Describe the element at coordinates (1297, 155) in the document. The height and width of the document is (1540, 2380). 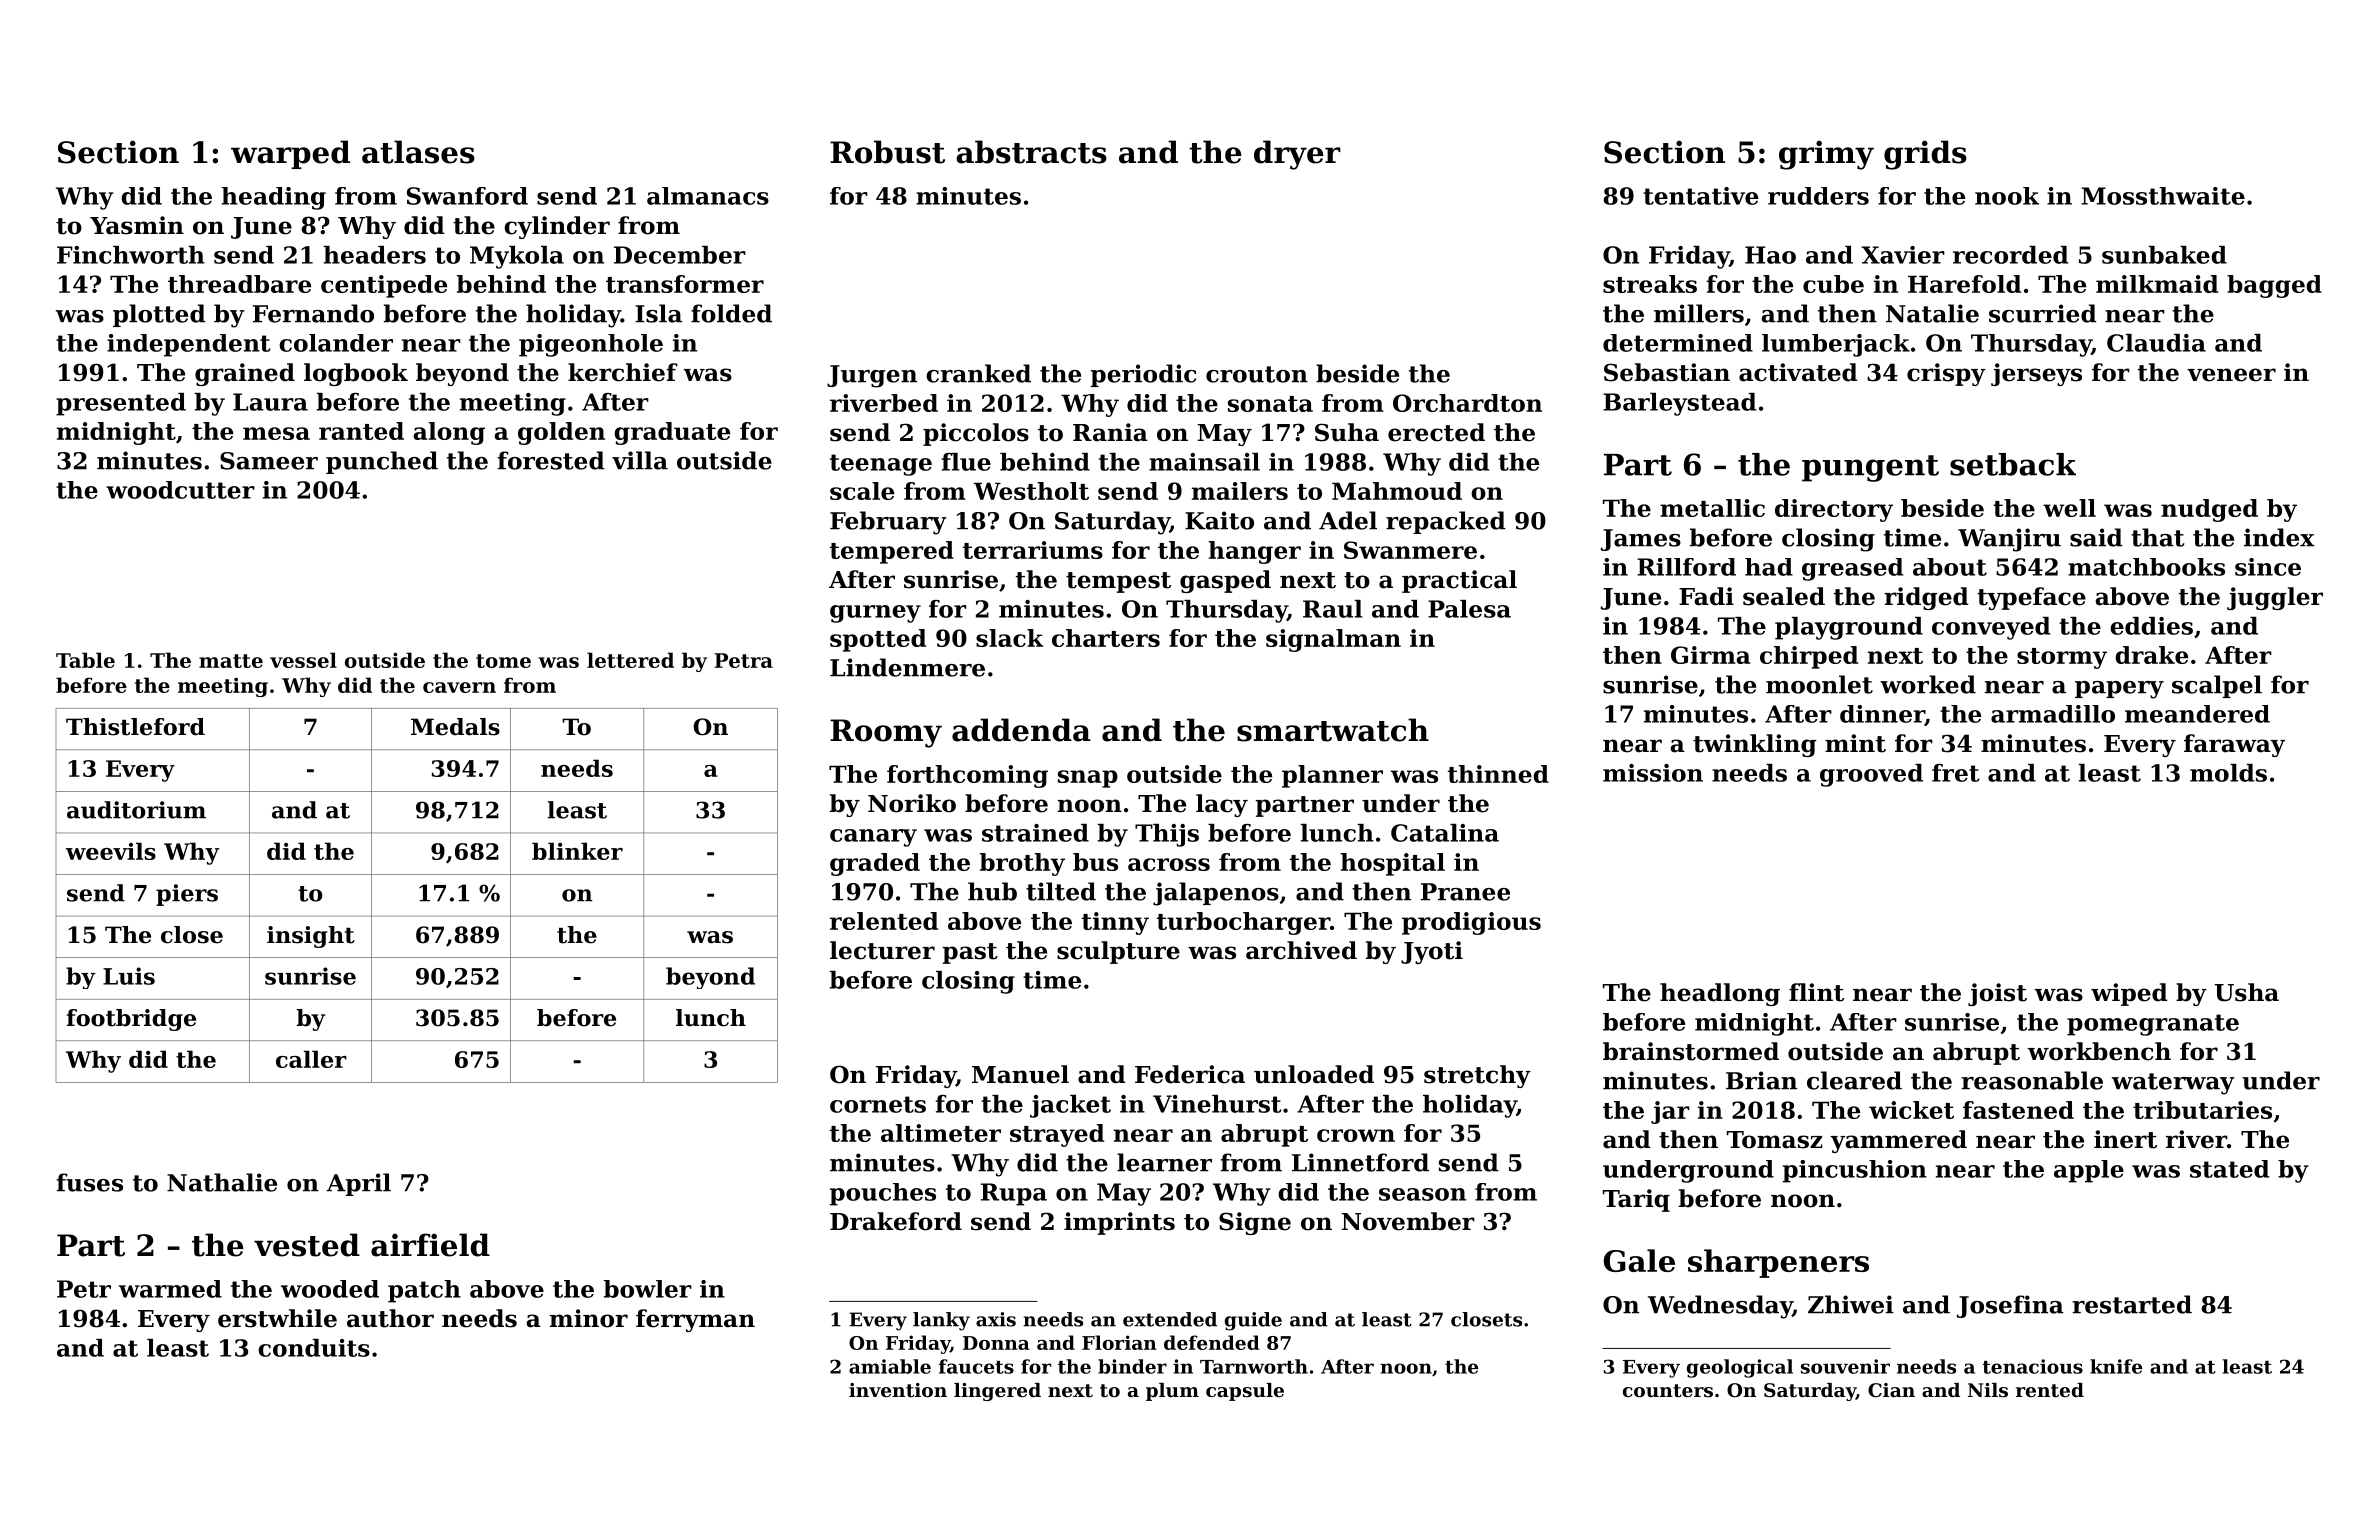
I see `dryer` at that location.
